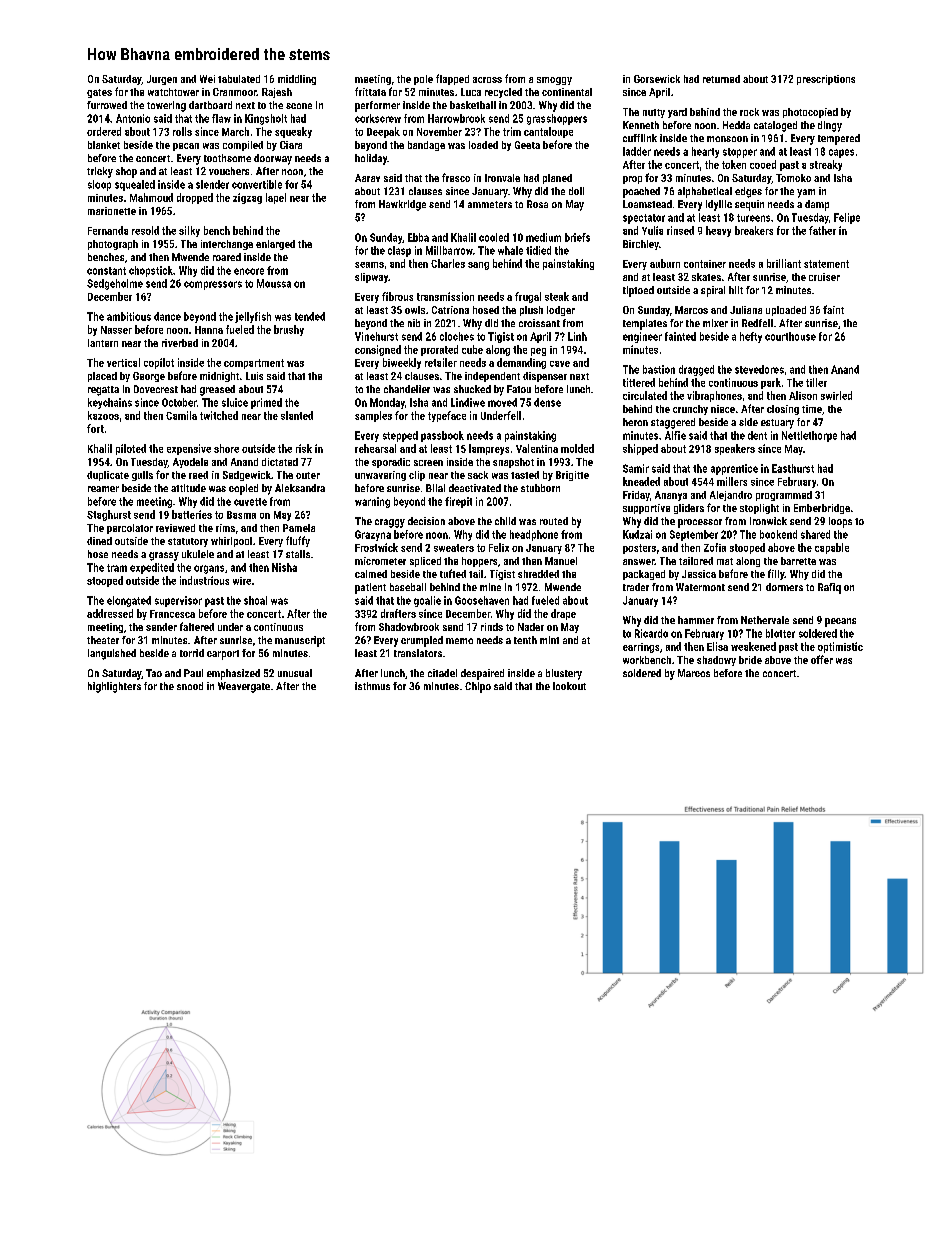  Describe the element at coordinates (778, 534) in the screenshot. I see `bookend` at that location.
